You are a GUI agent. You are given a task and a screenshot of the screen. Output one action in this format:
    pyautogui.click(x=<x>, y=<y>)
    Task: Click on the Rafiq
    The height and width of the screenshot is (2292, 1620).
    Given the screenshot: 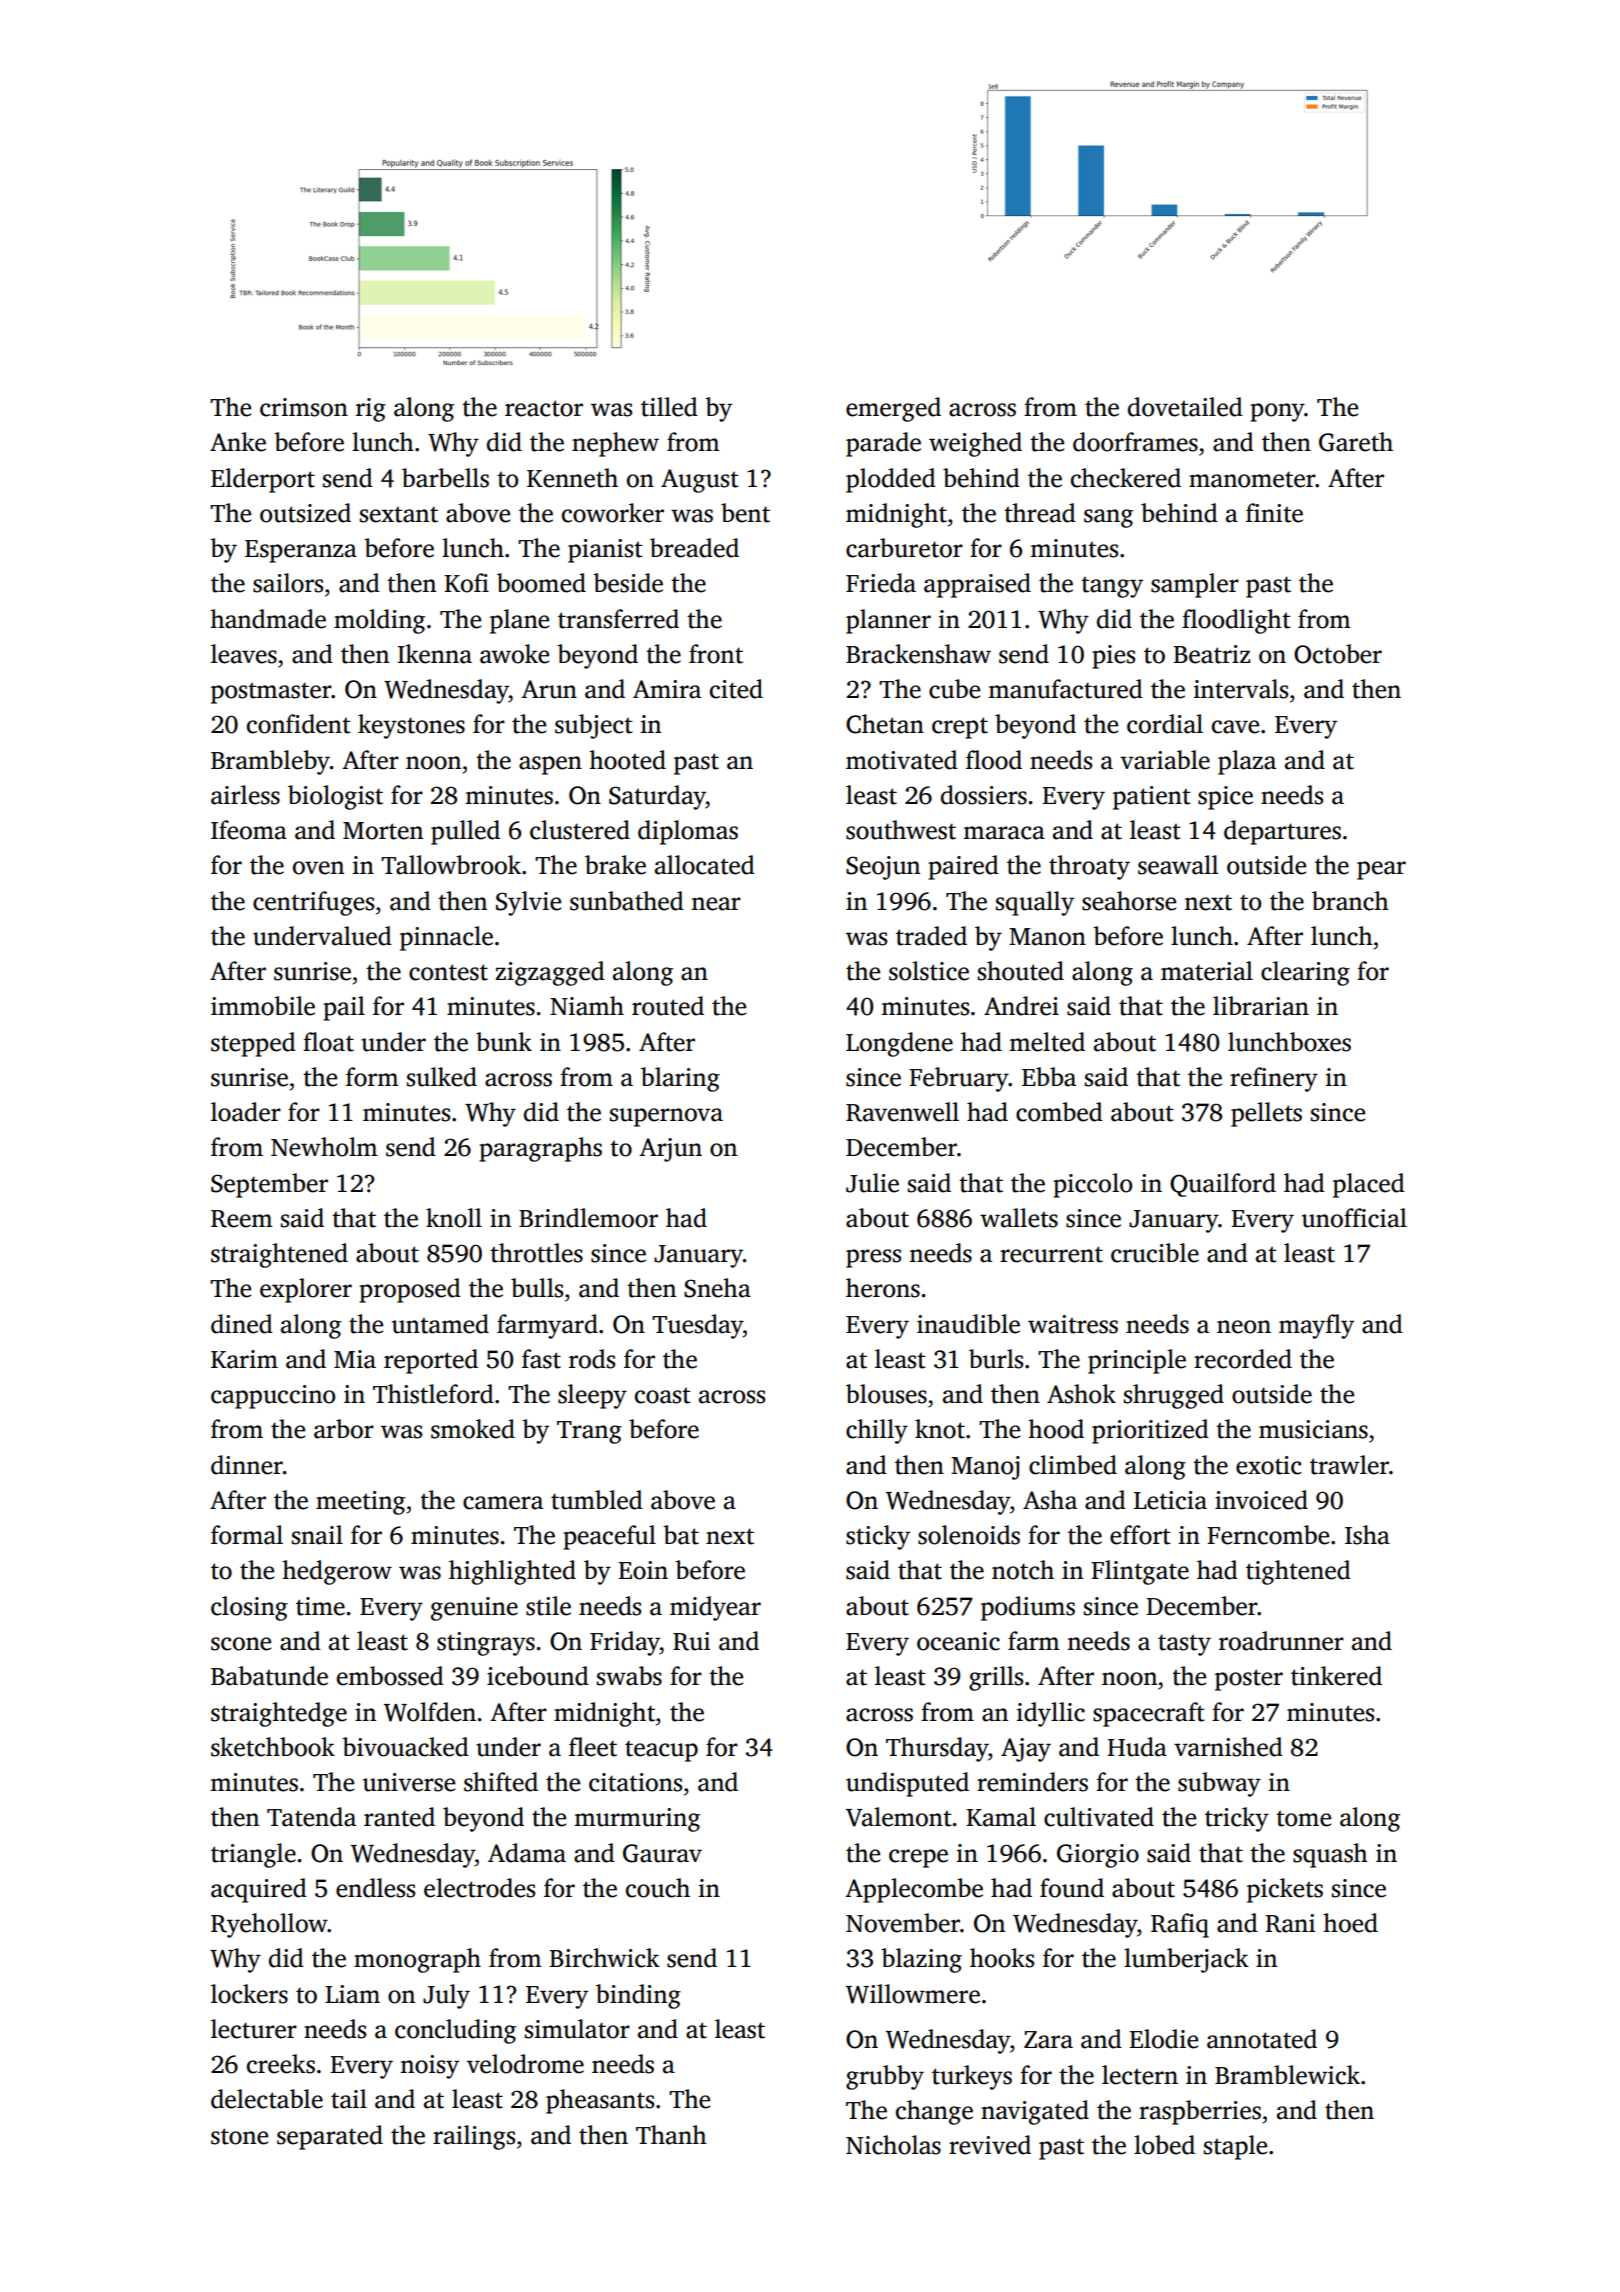 What is the action you would take?
    pyautogui.click(x=1180, y=1925)
